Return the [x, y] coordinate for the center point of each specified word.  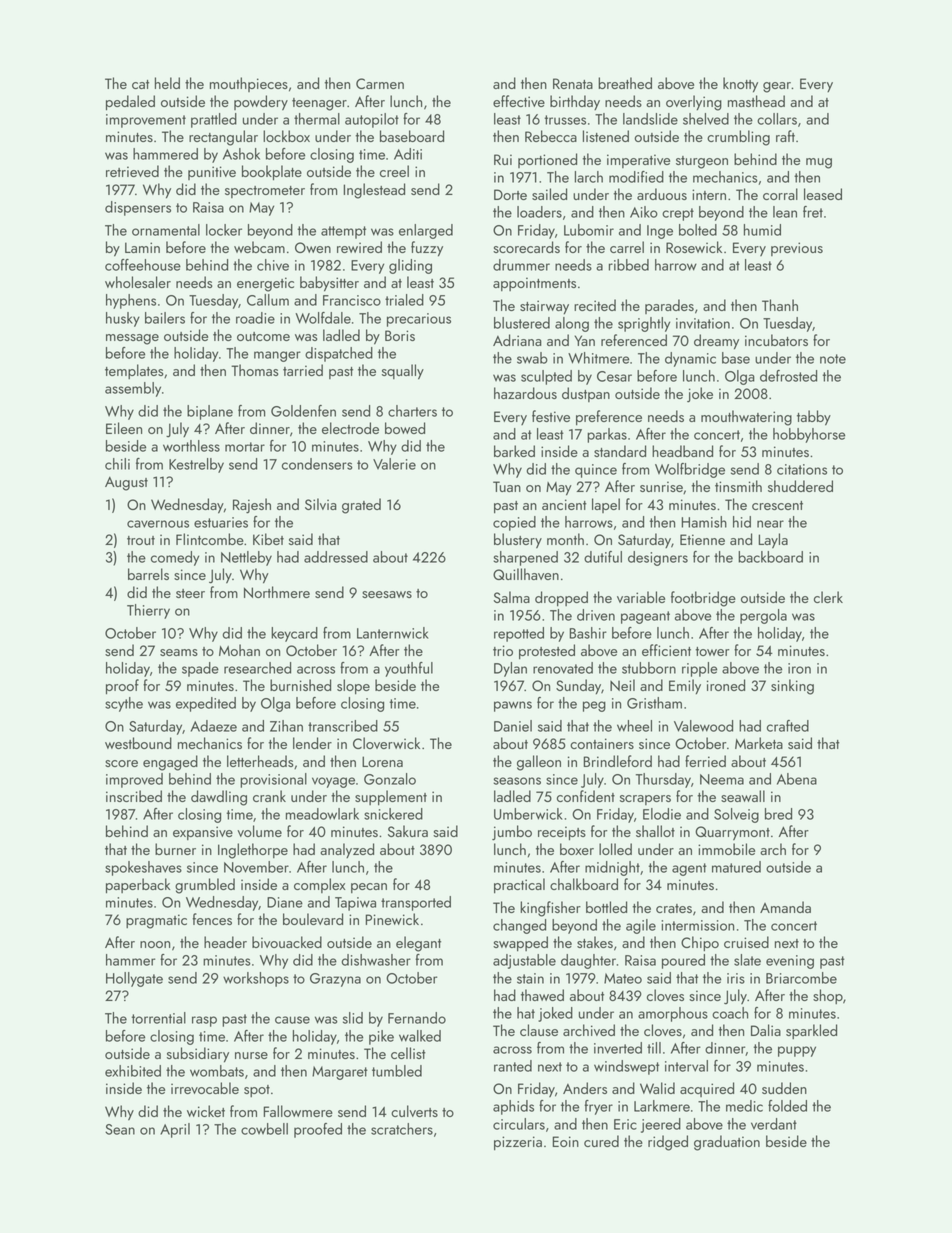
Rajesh [252, 506]
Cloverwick [386, 743]
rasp [204, 1021]
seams [179, 652]
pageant [645, 617]
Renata [573, 83]
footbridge [703, 599]
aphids [513, 1107]
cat [140, 84]
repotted [519, 634]
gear [777, 87]
